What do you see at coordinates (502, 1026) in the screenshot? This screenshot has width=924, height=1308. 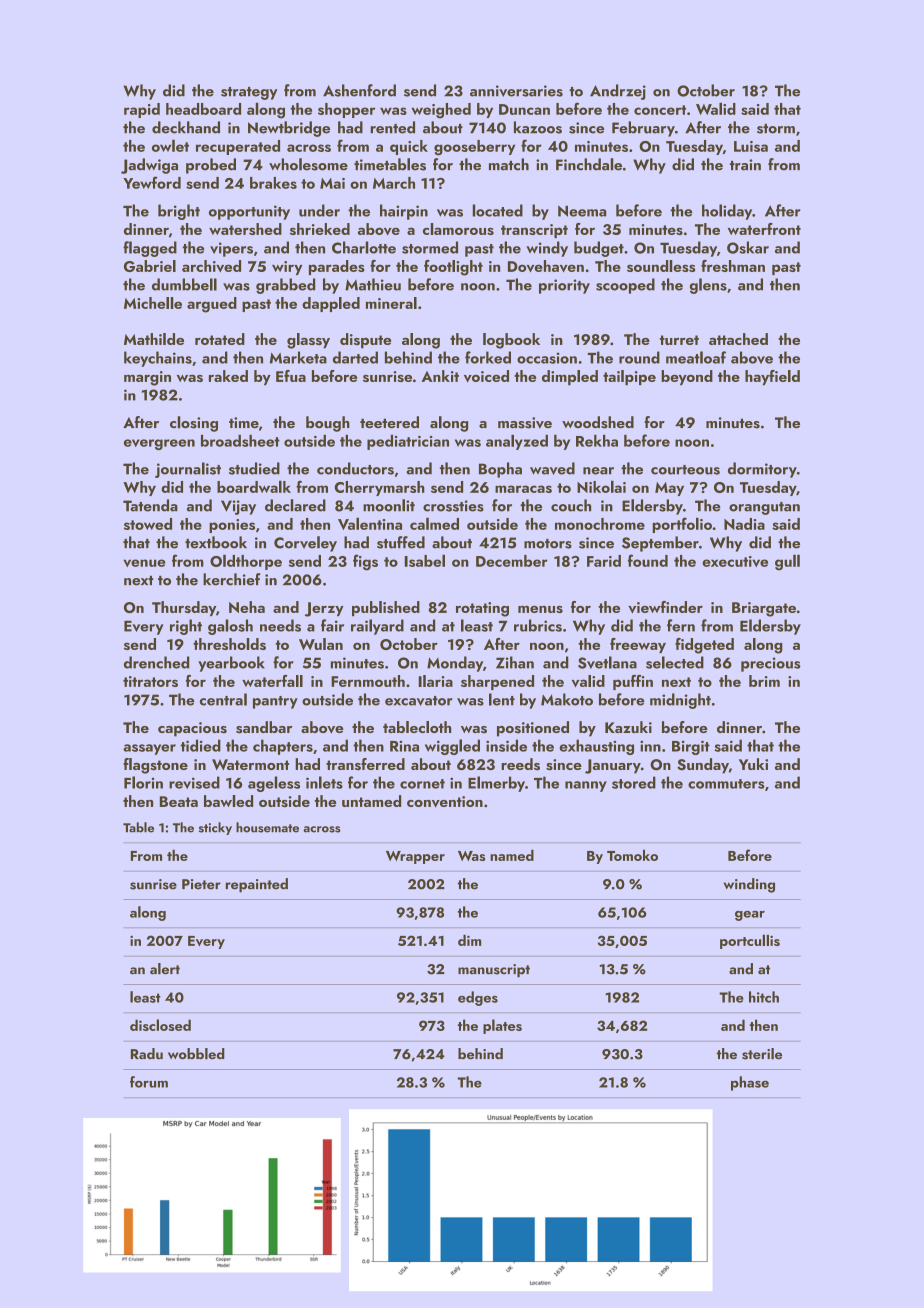 I see `plates` at bounding box center [502, 1026].
